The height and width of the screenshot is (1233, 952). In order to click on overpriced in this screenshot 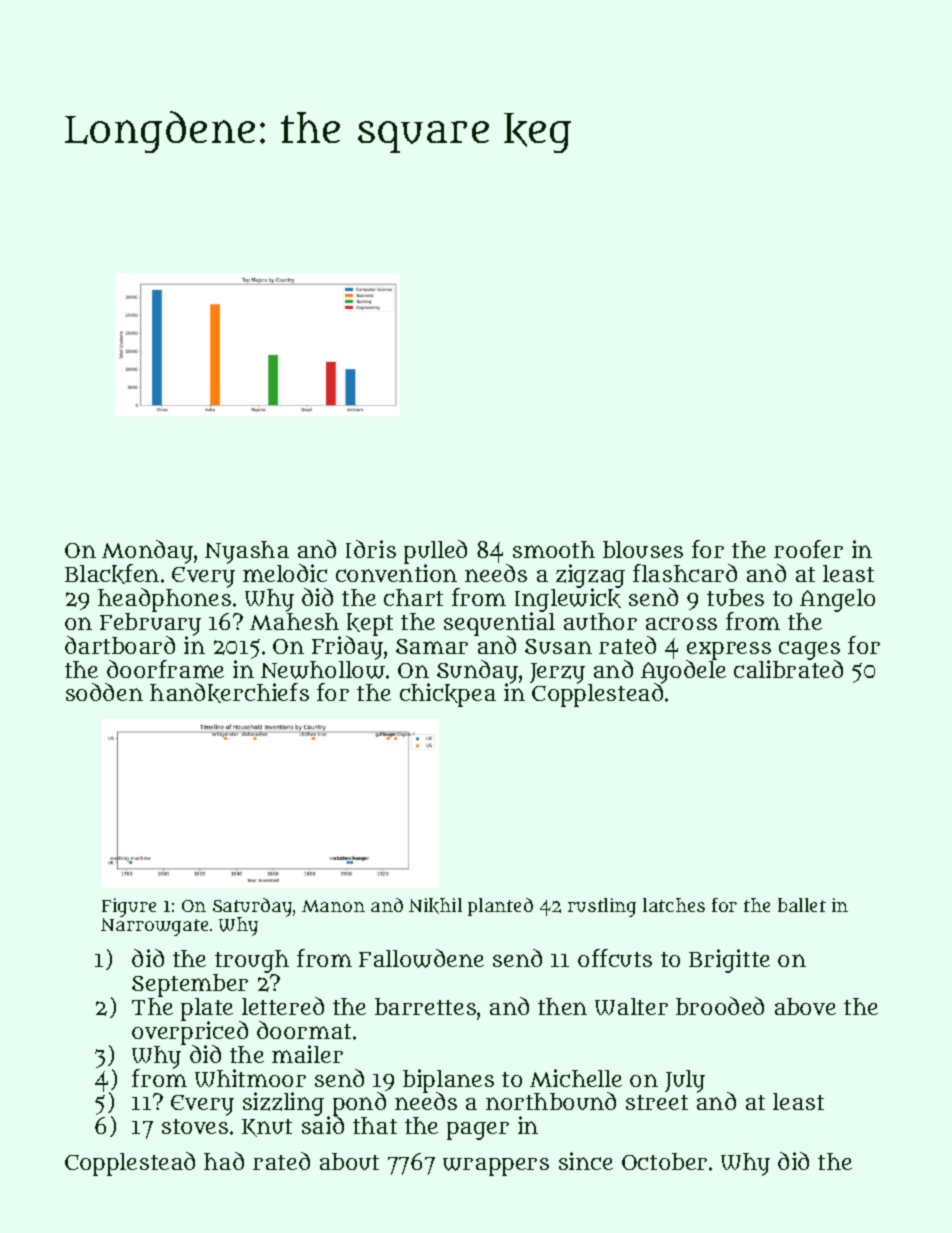, I will do `click(190, 1033)`.
